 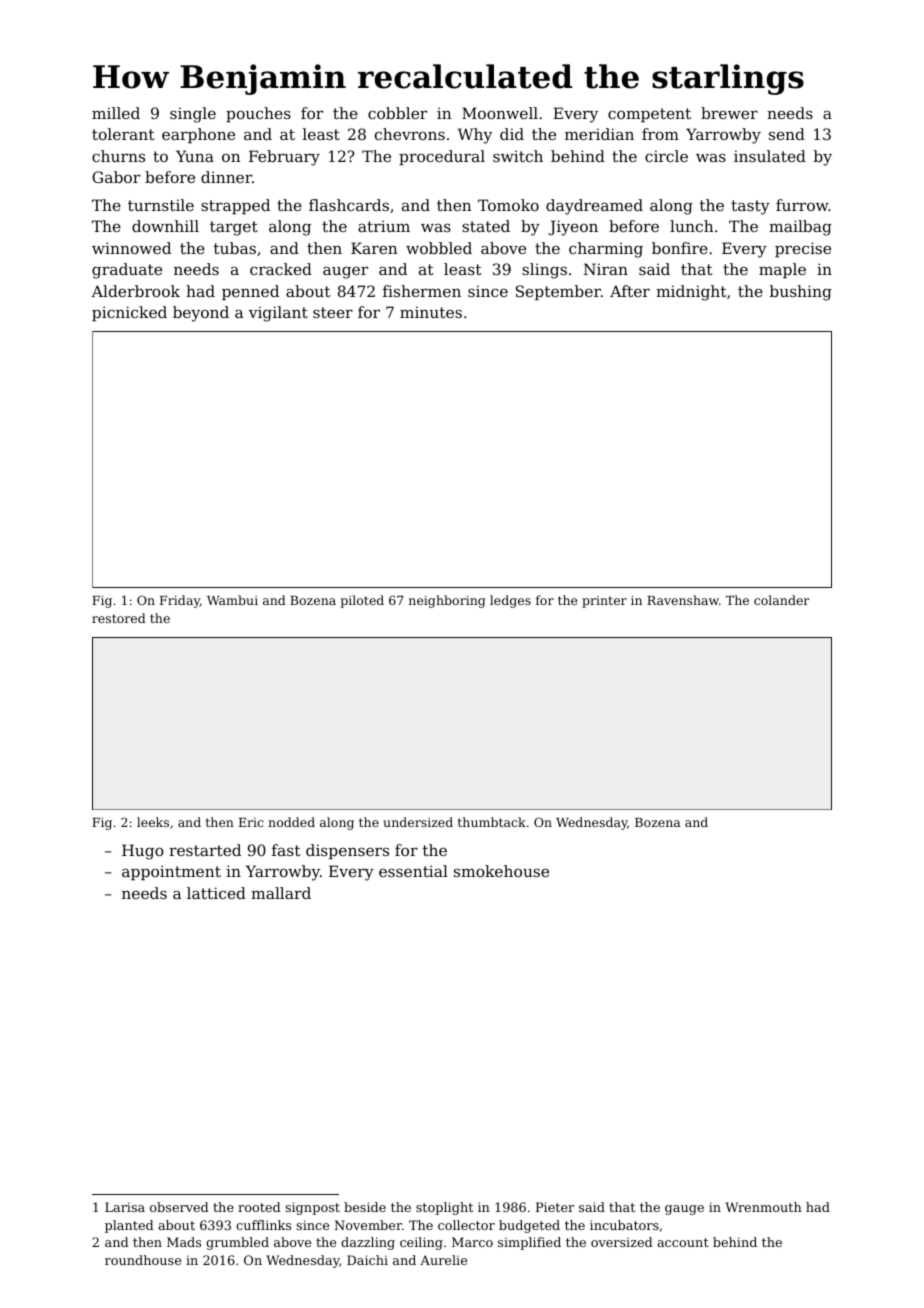 What do you see at coordinates (258, 114) in the document?
I see `pouches` at bounding box center [258, 114].
